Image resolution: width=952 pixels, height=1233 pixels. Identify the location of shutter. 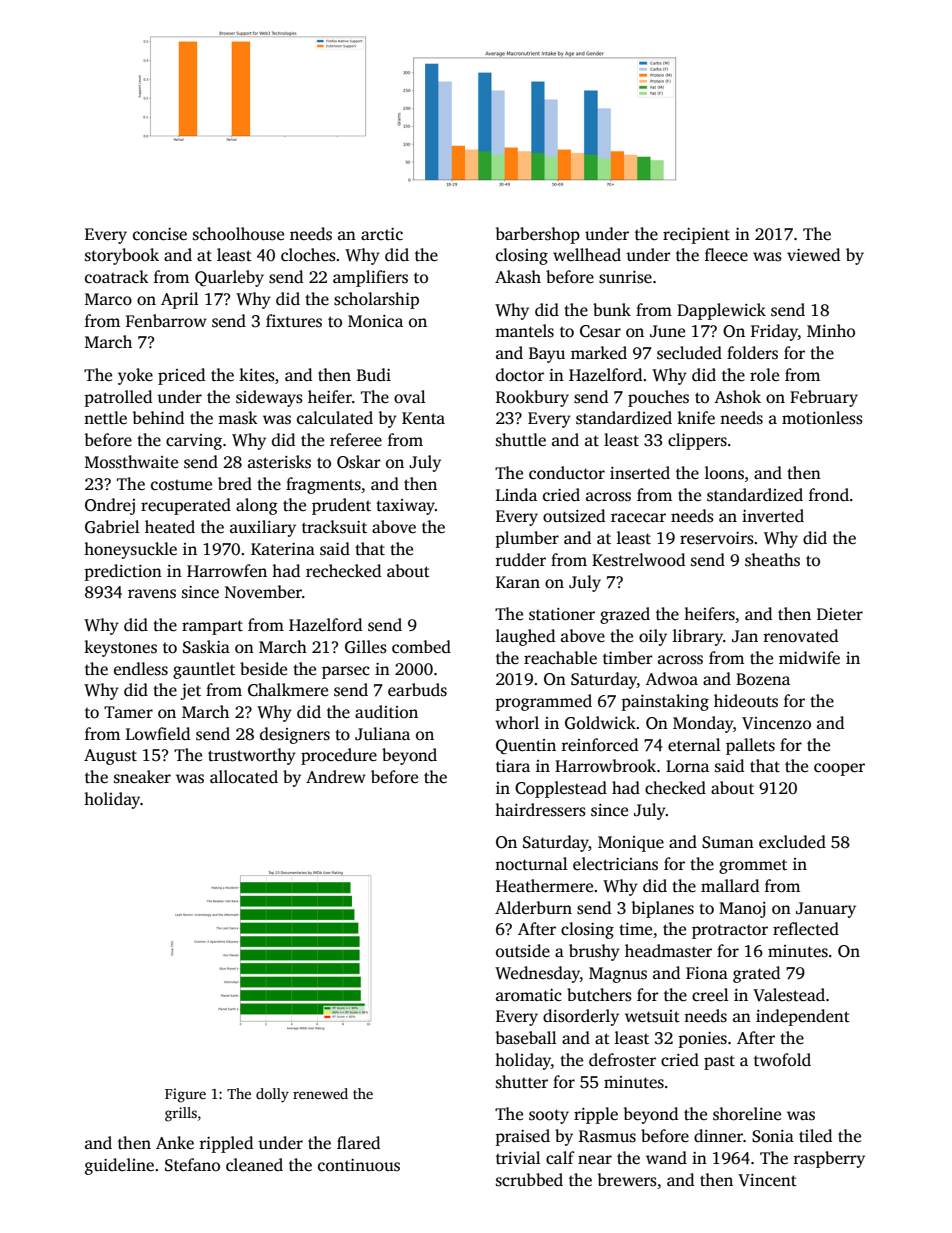
(522, 1082).
